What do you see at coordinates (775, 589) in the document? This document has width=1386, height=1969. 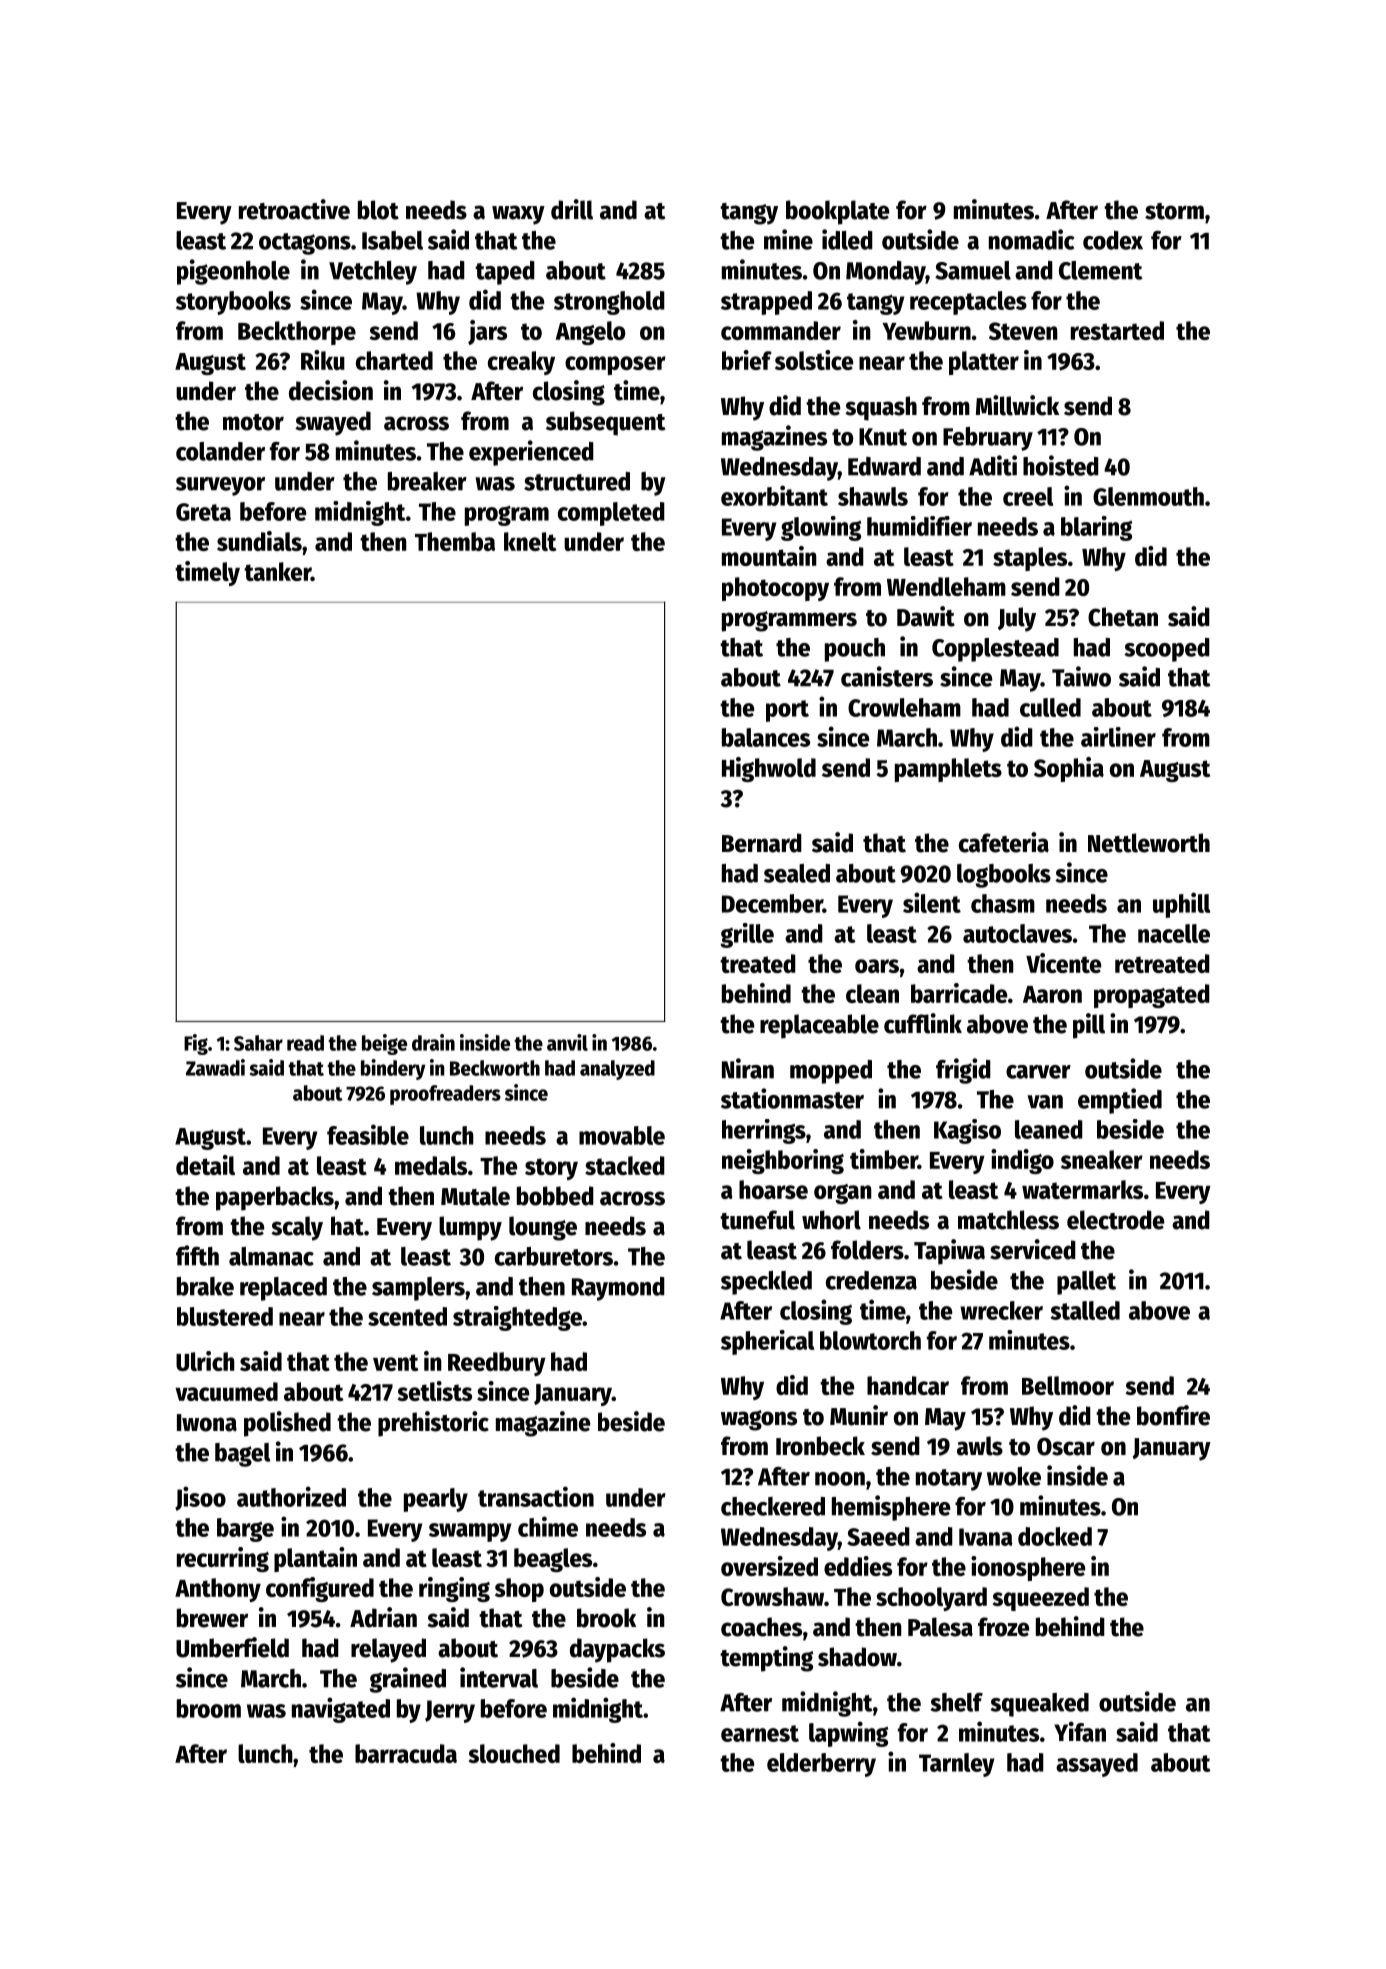 I see `photocopy` at bounding box center [775, 589].
